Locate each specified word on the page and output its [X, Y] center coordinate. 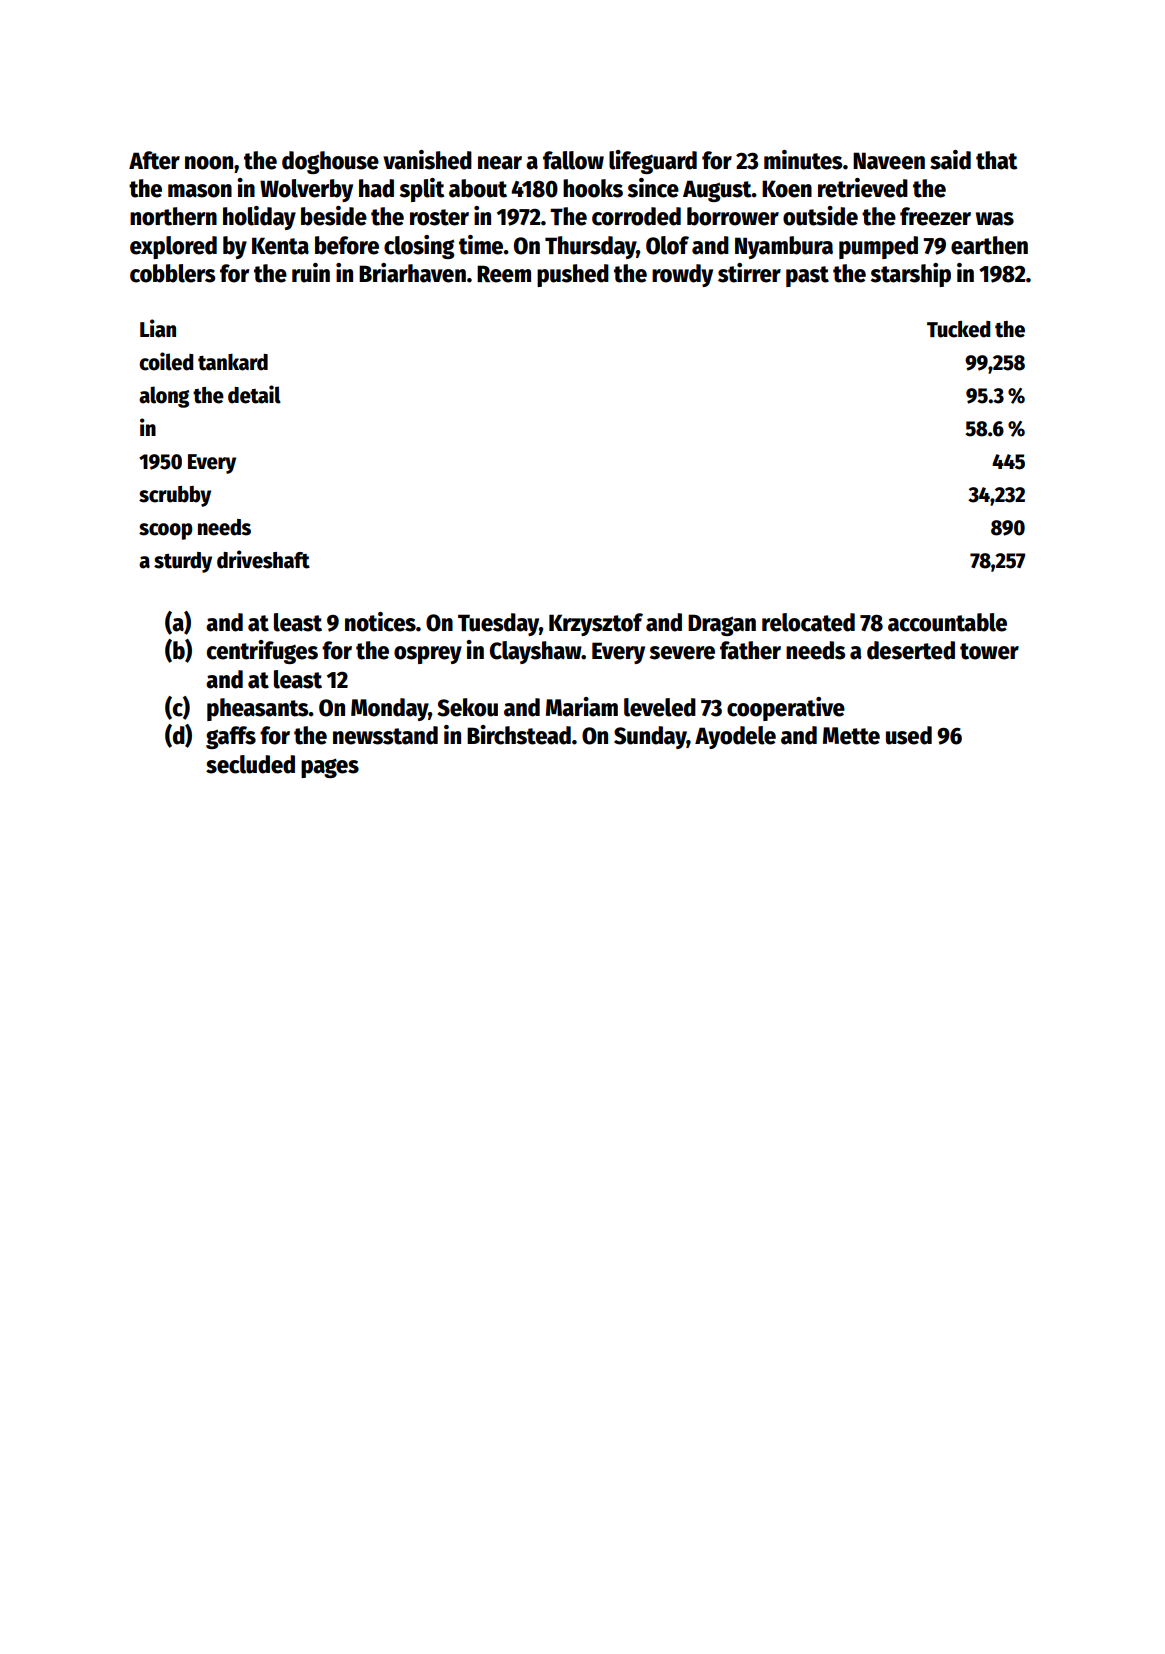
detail [254, 394]
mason [200, 191]
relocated [808, 622]
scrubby [175, 496]
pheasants [258, 709]
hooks [593, 188]
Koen [787, 189]
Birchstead [519, 735]
